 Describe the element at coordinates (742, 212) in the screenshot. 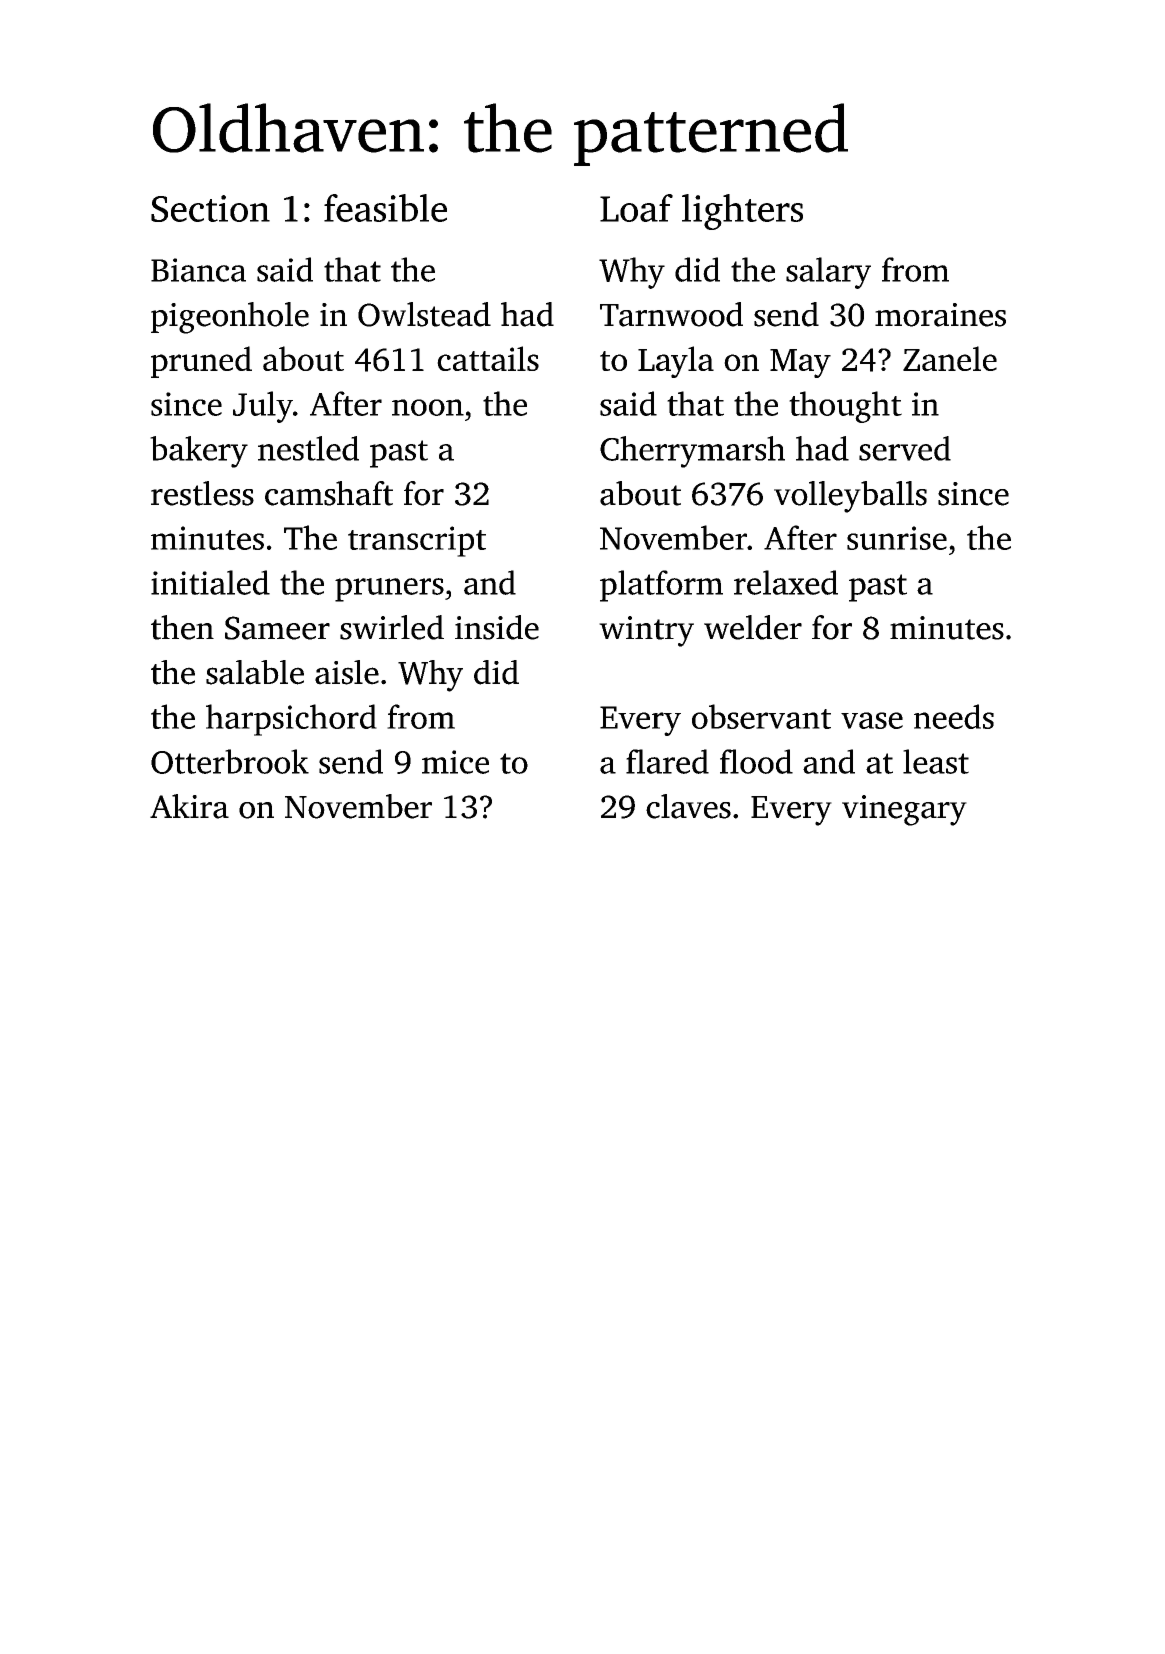

I see `lighters` at that location.
